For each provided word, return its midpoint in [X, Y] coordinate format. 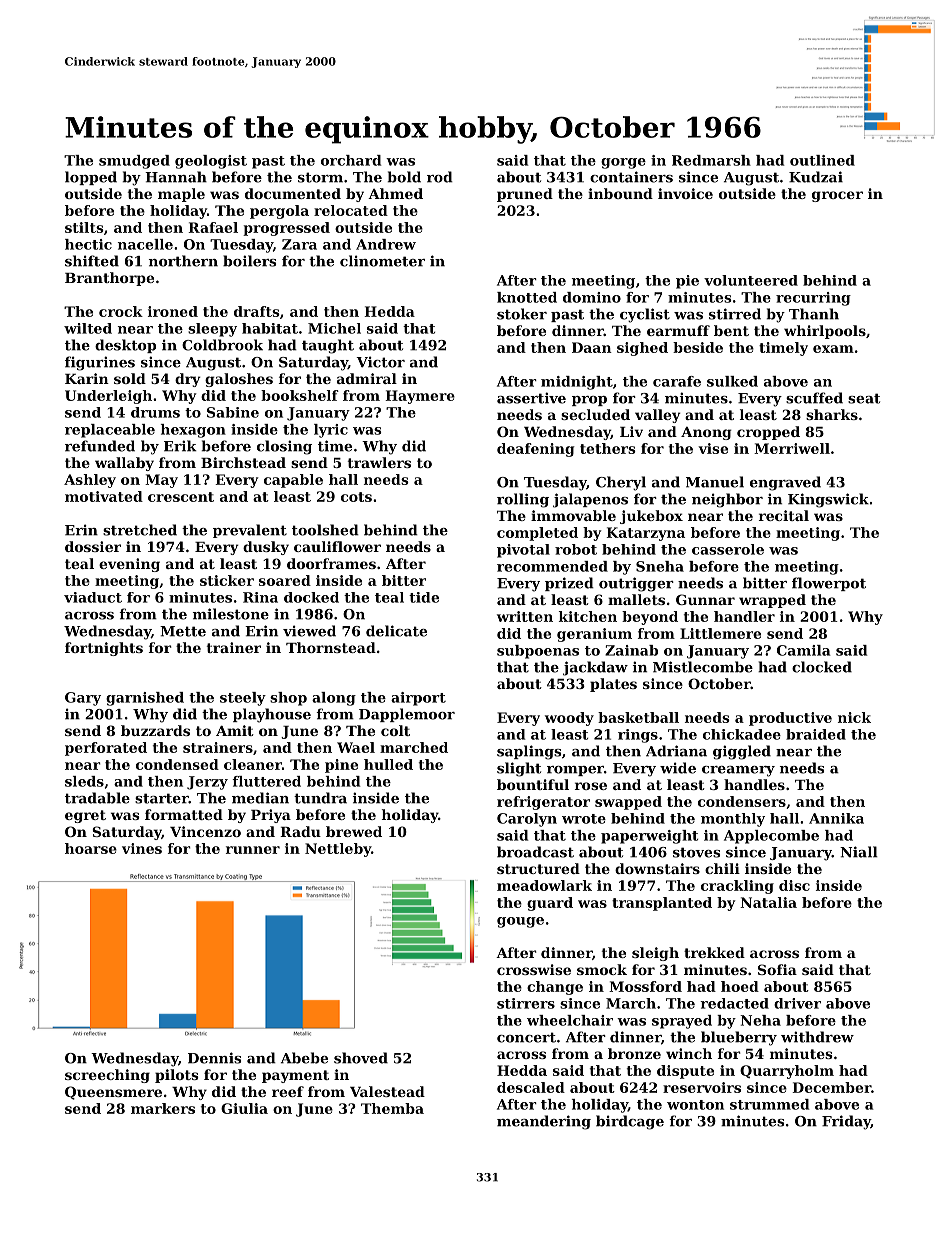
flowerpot [829, 584]
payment [295, 1076]
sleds [84, 781]
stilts [84, 227]
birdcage [630, 1122]
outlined [822, 160]
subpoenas [538, 652]
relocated [351, 210]
